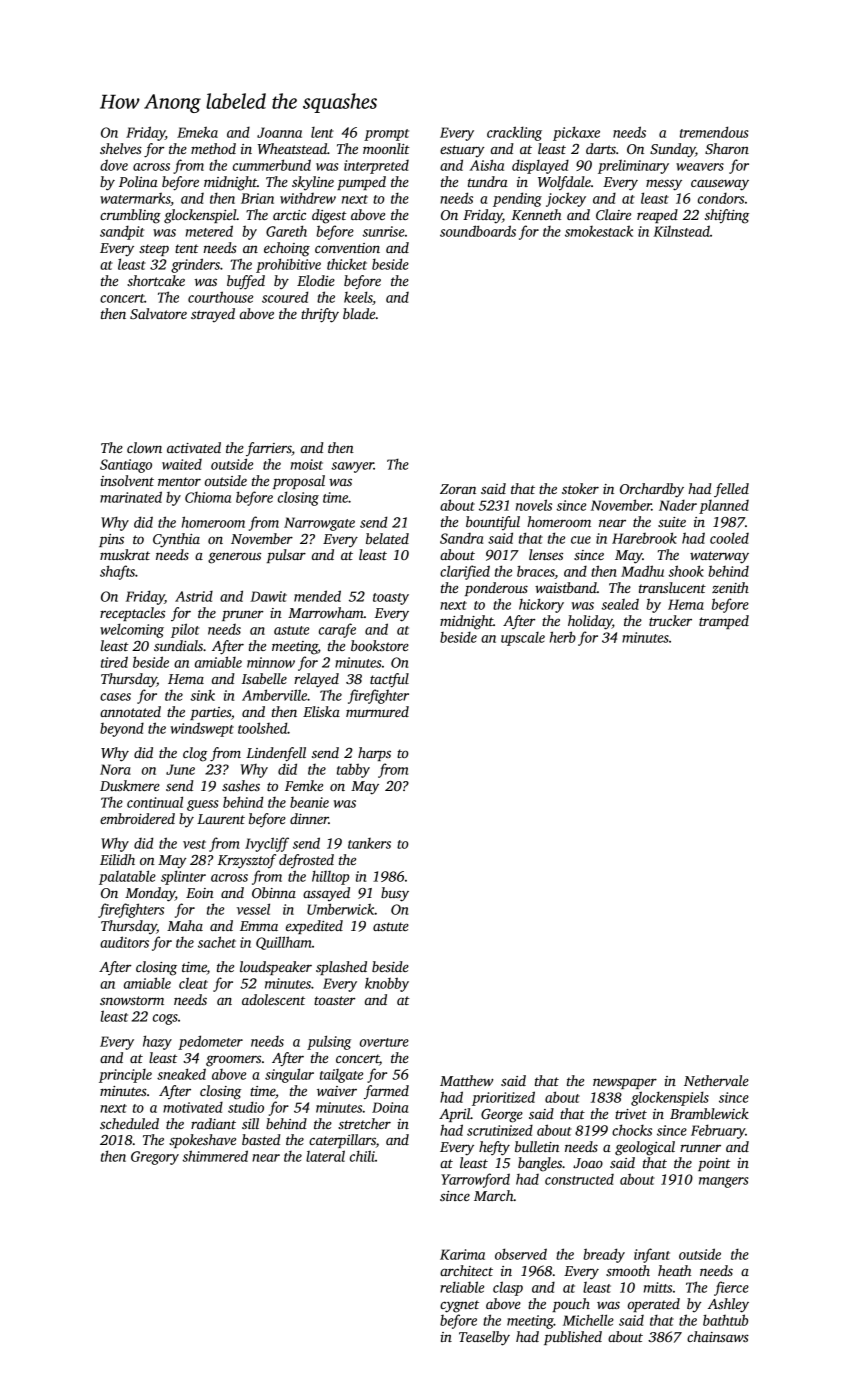 The height and width of the screenshot is (1400, 849). I want to click on Monday, so click(150, 894).
